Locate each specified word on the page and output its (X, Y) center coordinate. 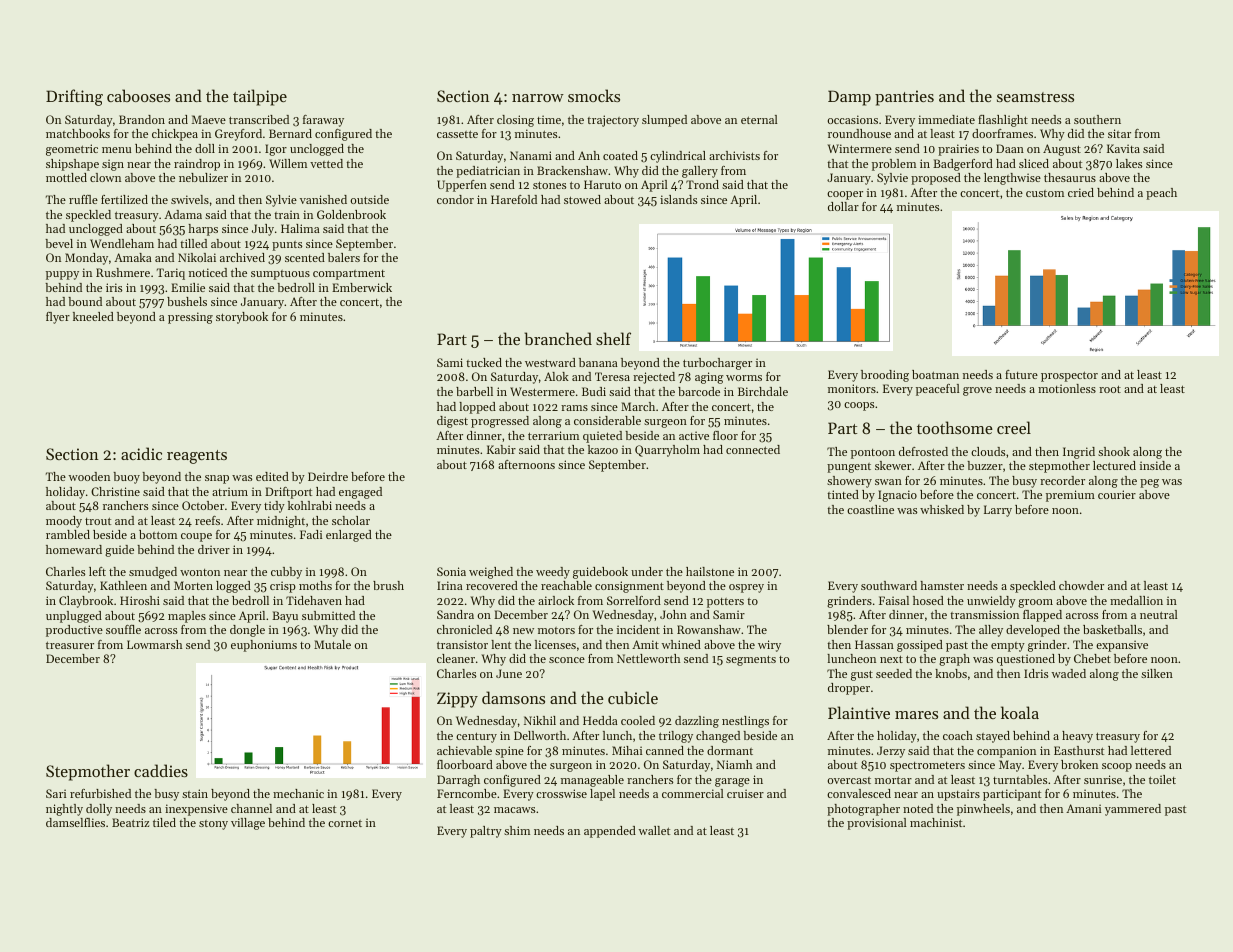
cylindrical (678, 157)
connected (753, 449)
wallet (654, 830)
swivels (190, 199)
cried (1081, 192)
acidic (141, 453)
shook (1114, 451)
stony (213, 825)
